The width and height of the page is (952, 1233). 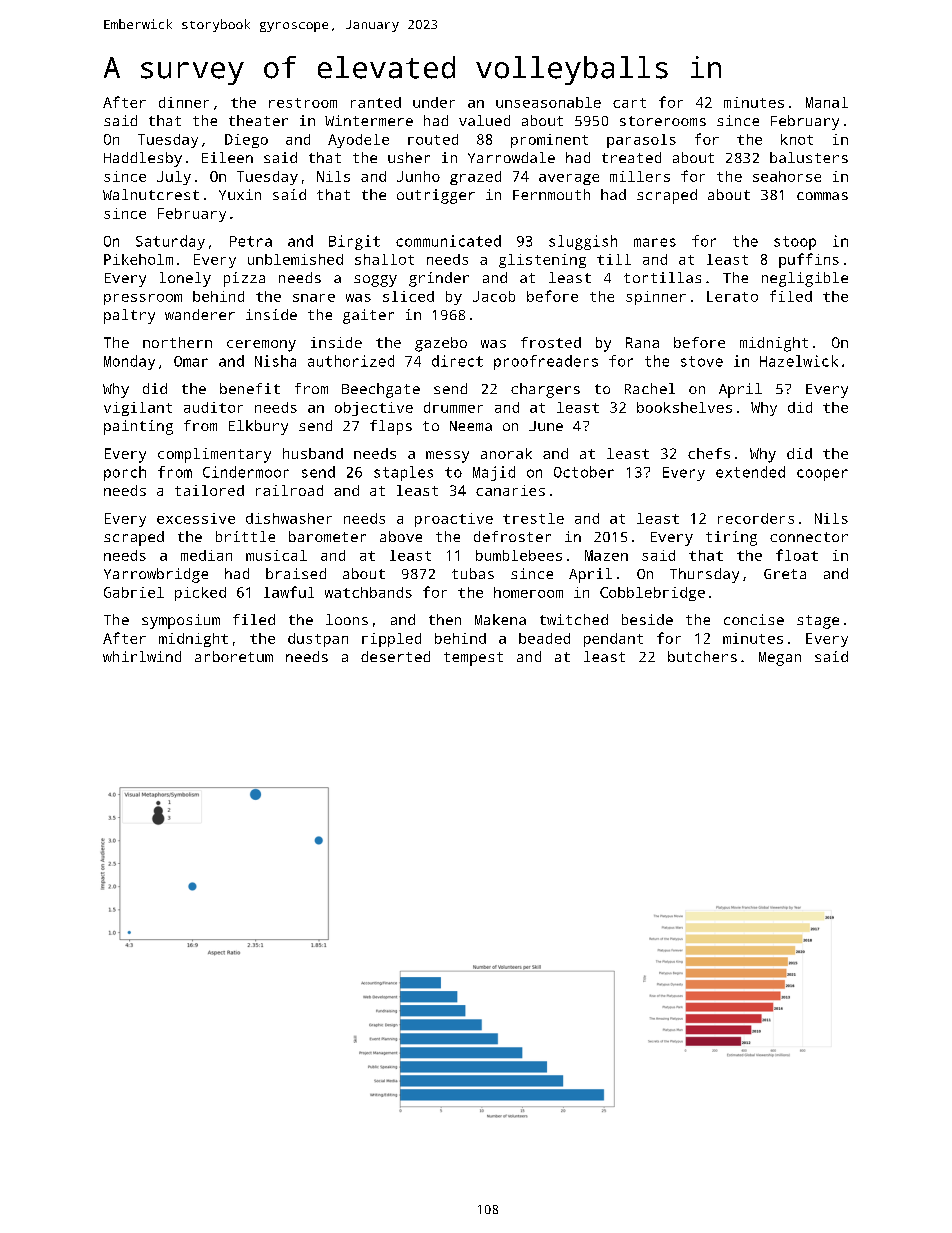 I want to click on Elkbury, so click(x=258, y=427).
